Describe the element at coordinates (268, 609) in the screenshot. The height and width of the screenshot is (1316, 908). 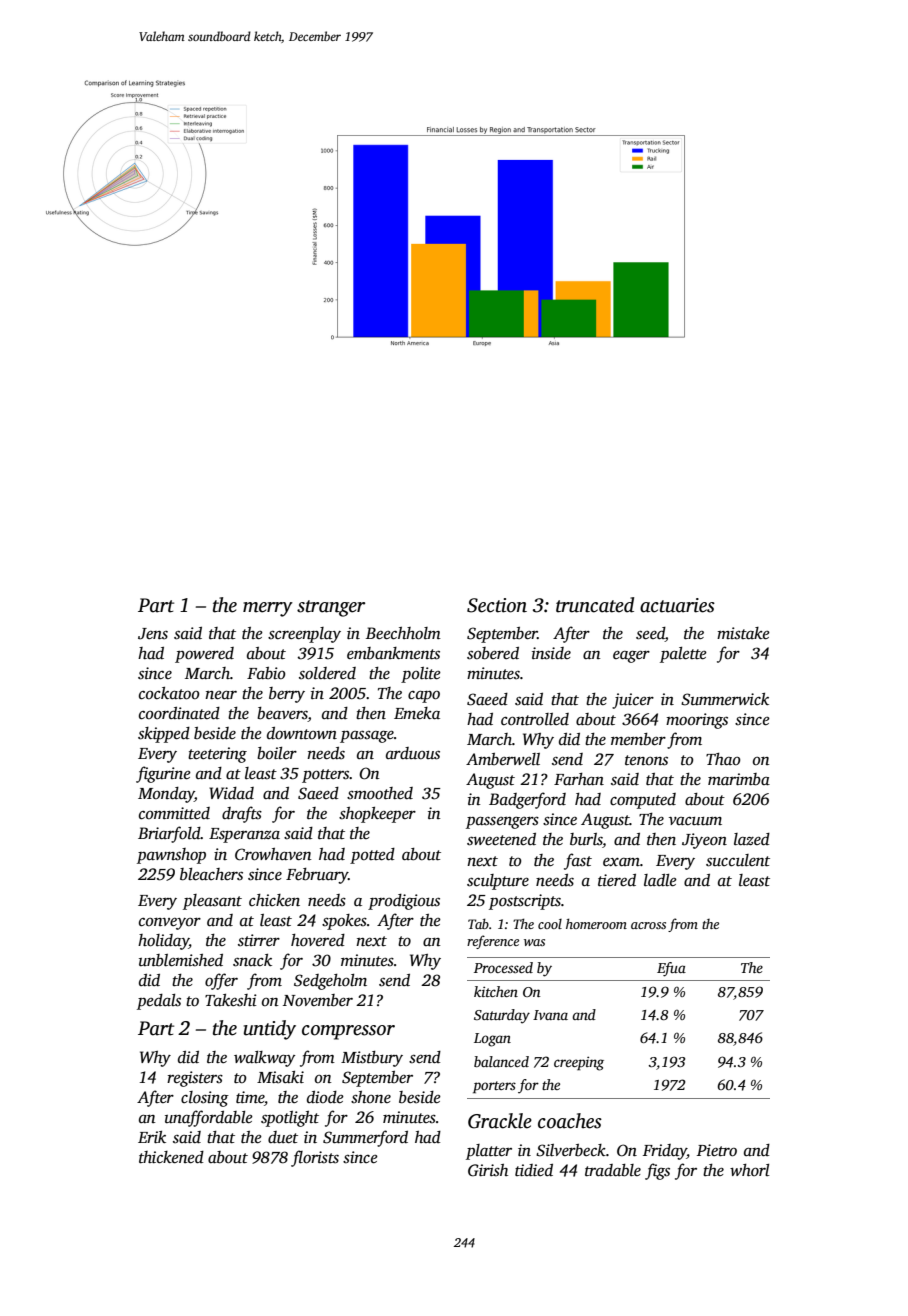
I see `merry` at that location.
